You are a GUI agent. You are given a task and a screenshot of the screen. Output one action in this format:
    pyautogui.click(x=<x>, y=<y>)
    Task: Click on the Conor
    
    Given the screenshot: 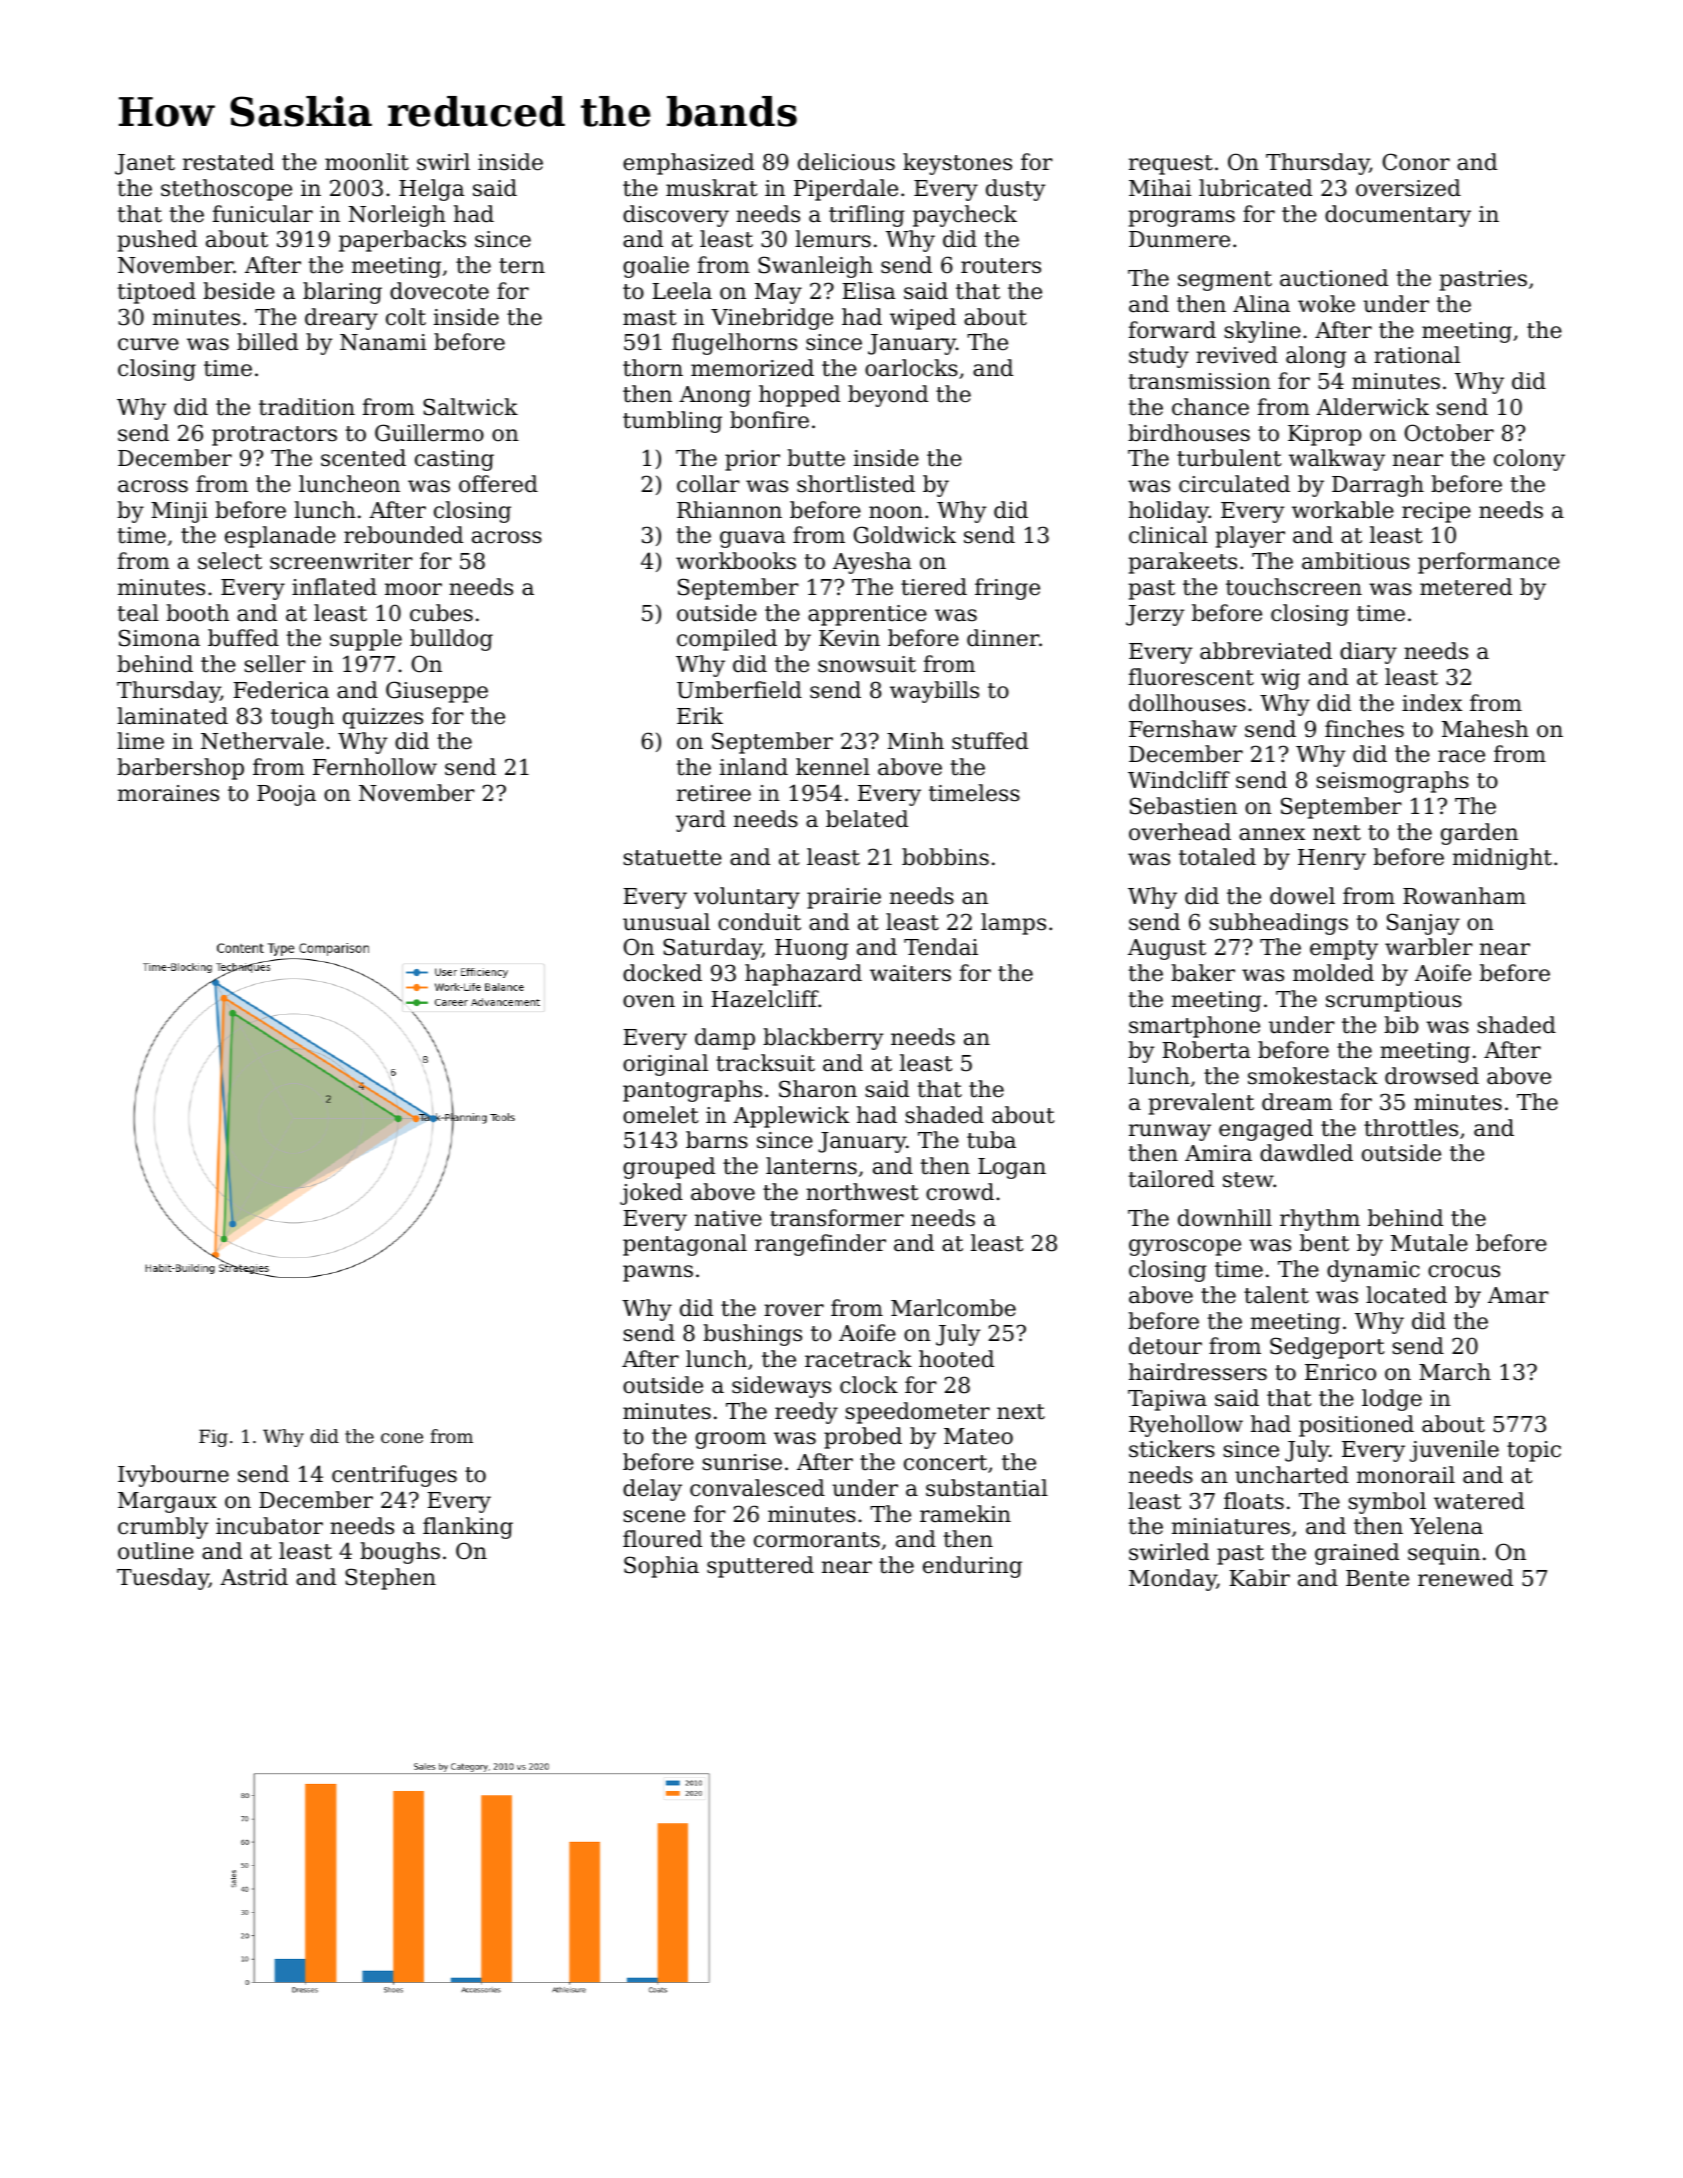 What is the action you would take?
    pyautogui.click(x=1416, y=162)
